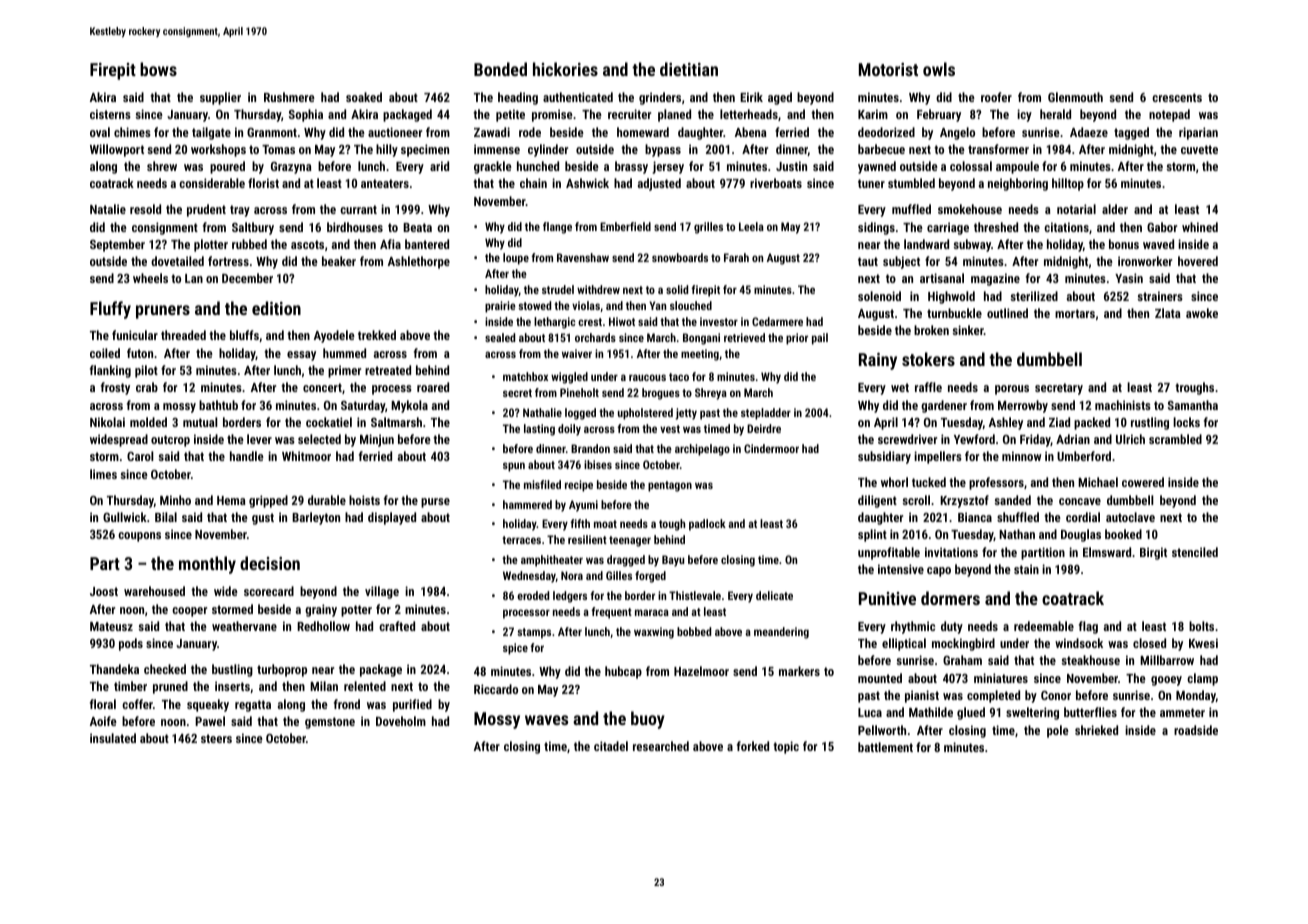  Describe the element at coordinates (140, 456) in the screenshot. I see `Carol` at that location.
